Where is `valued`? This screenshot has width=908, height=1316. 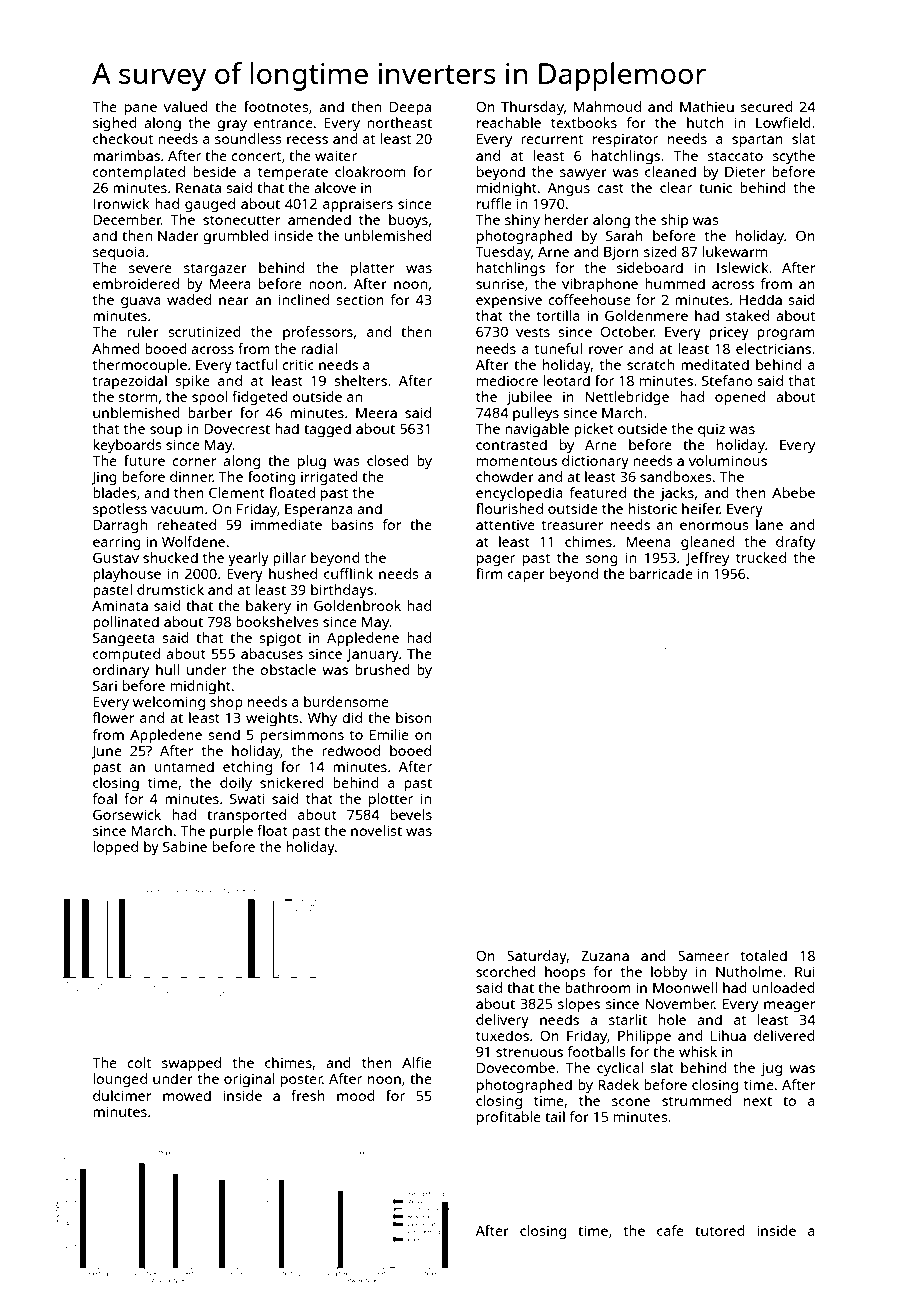 valued is located at coordinates (186, 106).
